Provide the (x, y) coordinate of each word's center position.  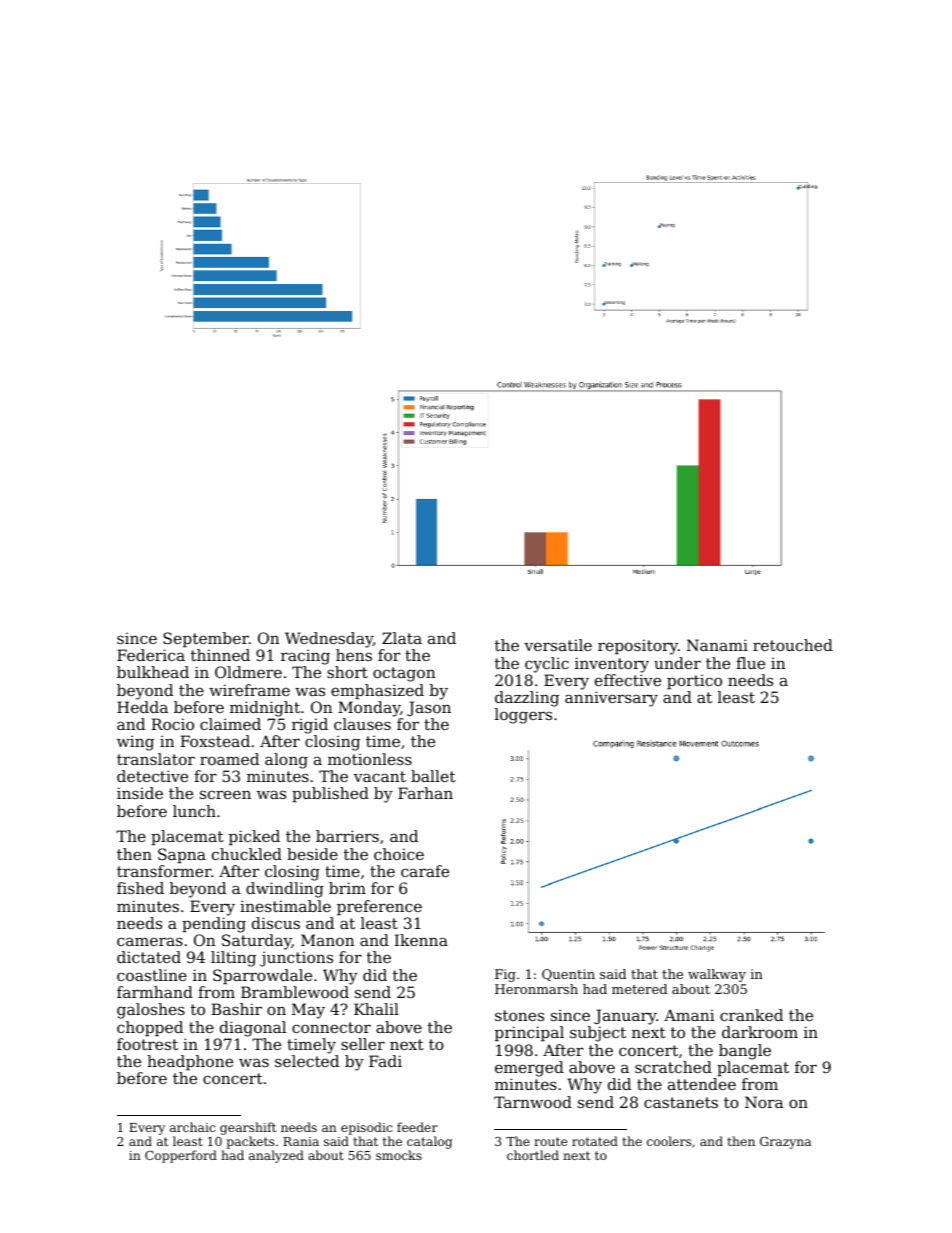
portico (694, 681)
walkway (717, 975)
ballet (433, 776)
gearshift (248, 1128)
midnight (265, 709)
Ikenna (421, 940)
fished (140, 888)
